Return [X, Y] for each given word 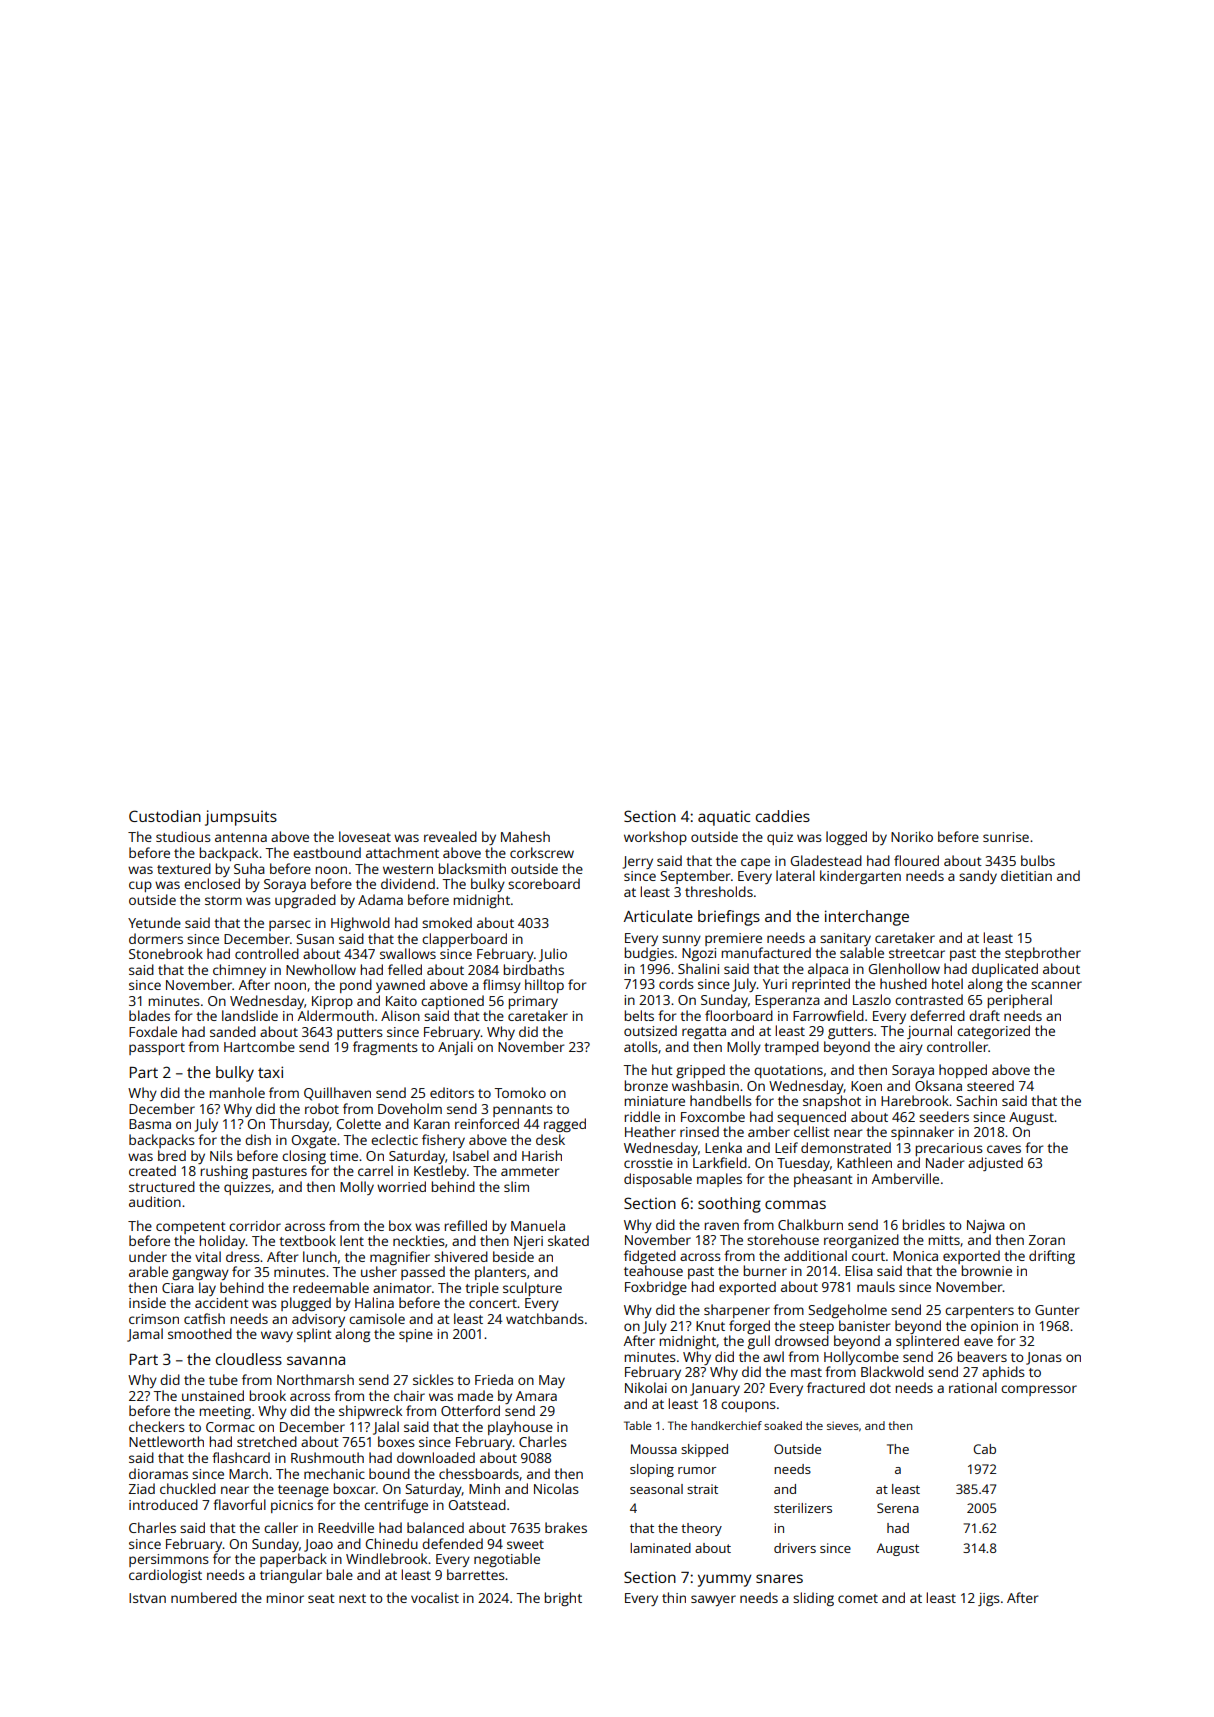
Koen [866, 1086]
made [475, 1395]
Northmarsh [315, 1379]
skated [568, 1240]
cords [676, 983]
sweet [525, 1544]
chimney [239, 971]
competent [191, 1228]
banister [864, 1325]
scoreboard [544, 883]
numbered [204, 1597]
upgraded [305, 901]
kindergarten [860, 877]
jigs [989, 1599]
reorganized [861, 1241]
